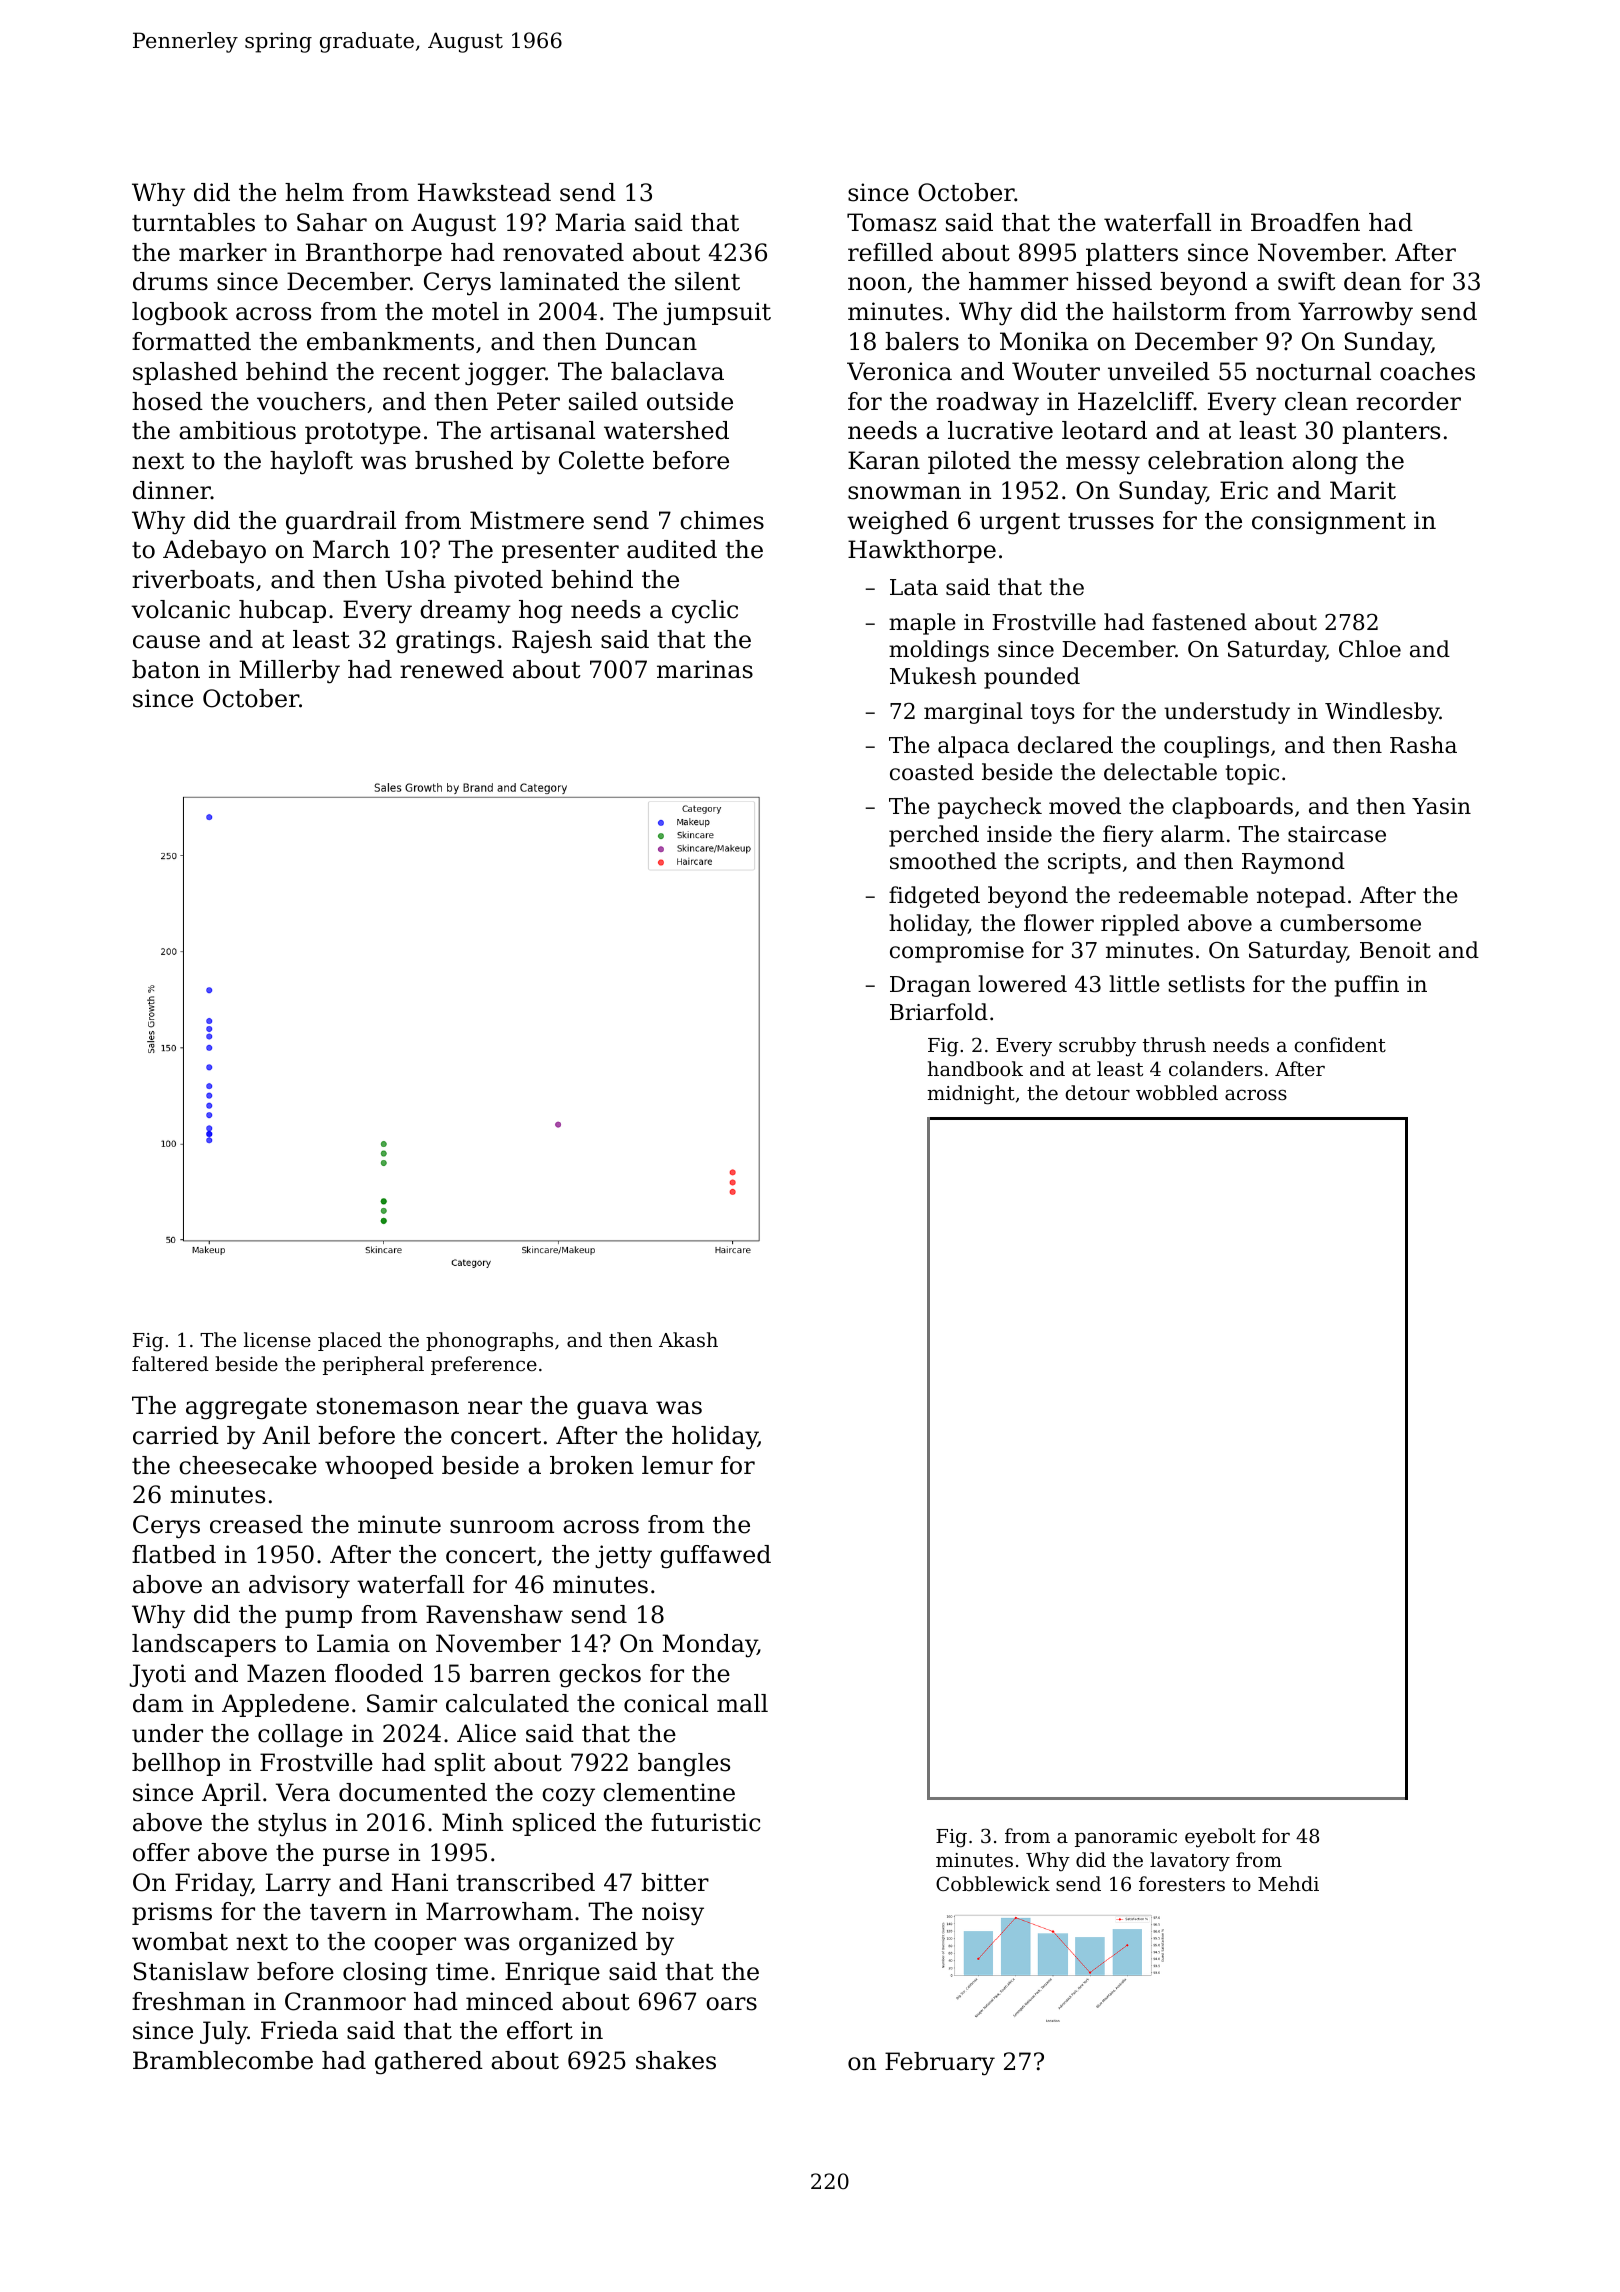 The height and width of the page is (2292, 1620). Describe the element at coordinates (688, 1339) in the page. I see `Akash` at that location.
